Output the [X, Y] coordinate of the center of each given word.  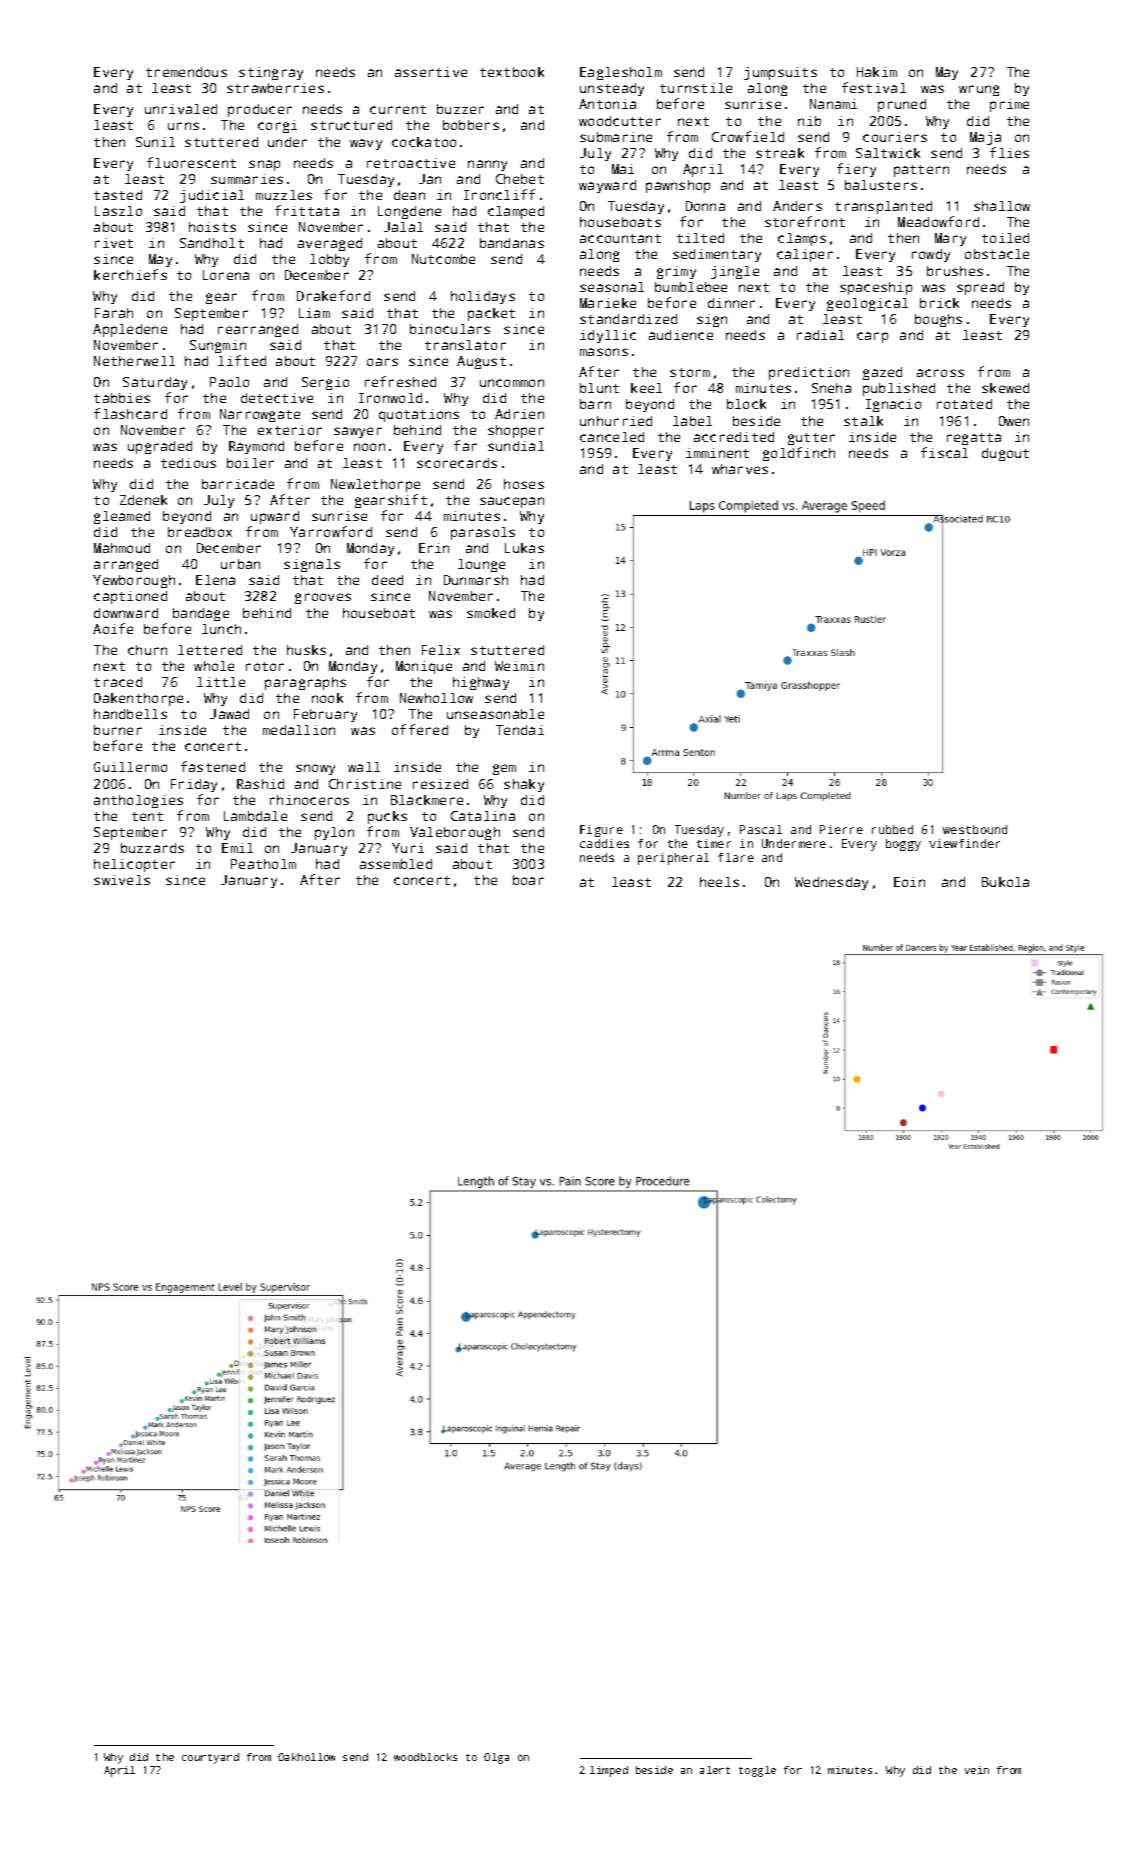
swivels [122, 880]
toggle [757, 1771]
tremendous [186, 72]
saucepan [512, 502]
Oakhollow [306, 1757]
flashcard [130, 413]
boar [528, 880]
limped [609, 1771]
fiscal [944, 452]
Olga [496, 1758]
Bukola [1005, 882]
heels [719, 882]
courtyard [210, 1758]
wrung [979, 90]
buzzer [460, 109]
